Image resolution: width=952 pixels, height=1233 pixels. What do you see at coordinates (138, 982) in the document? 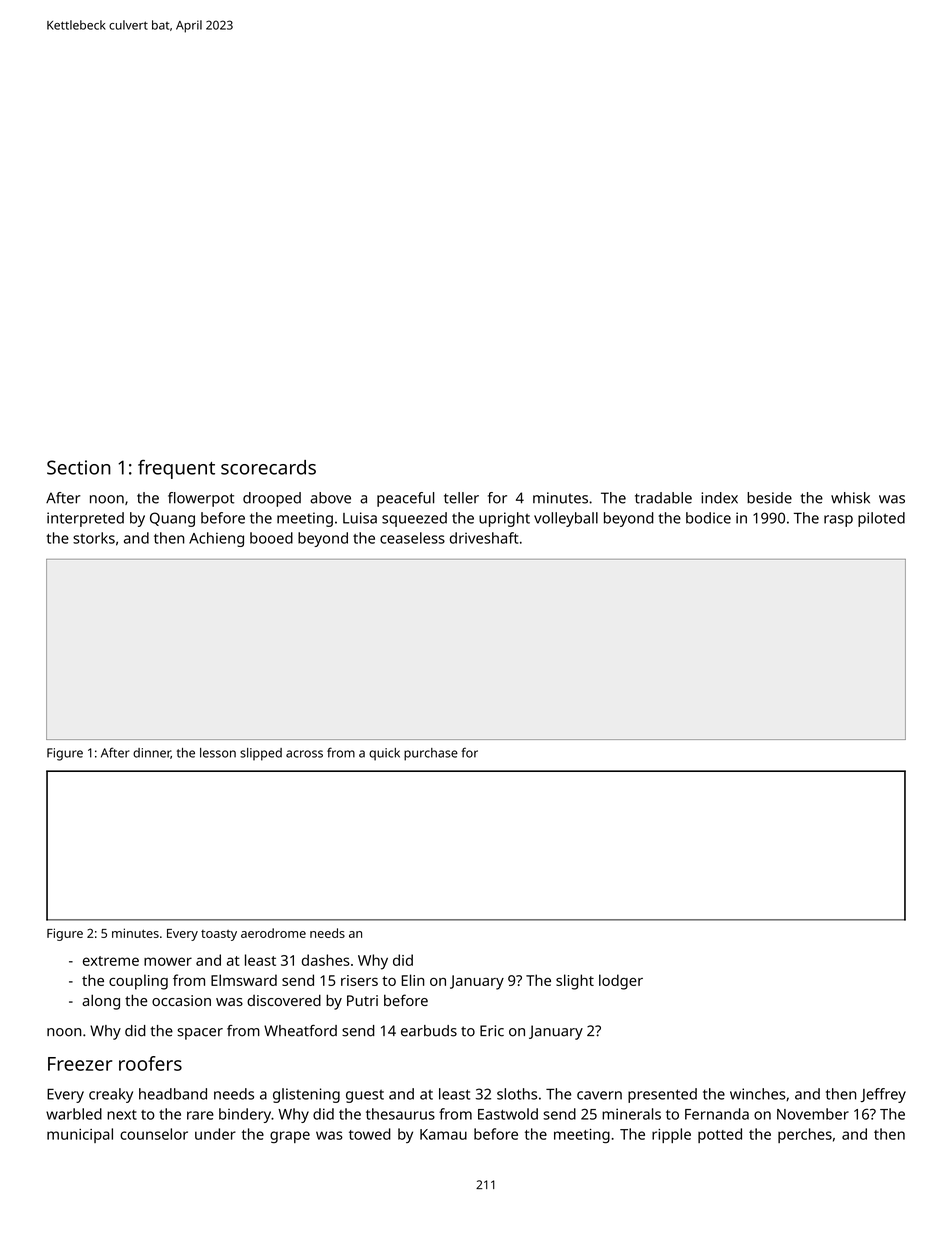
I see `coupling` at bounding box center [138, 982].
